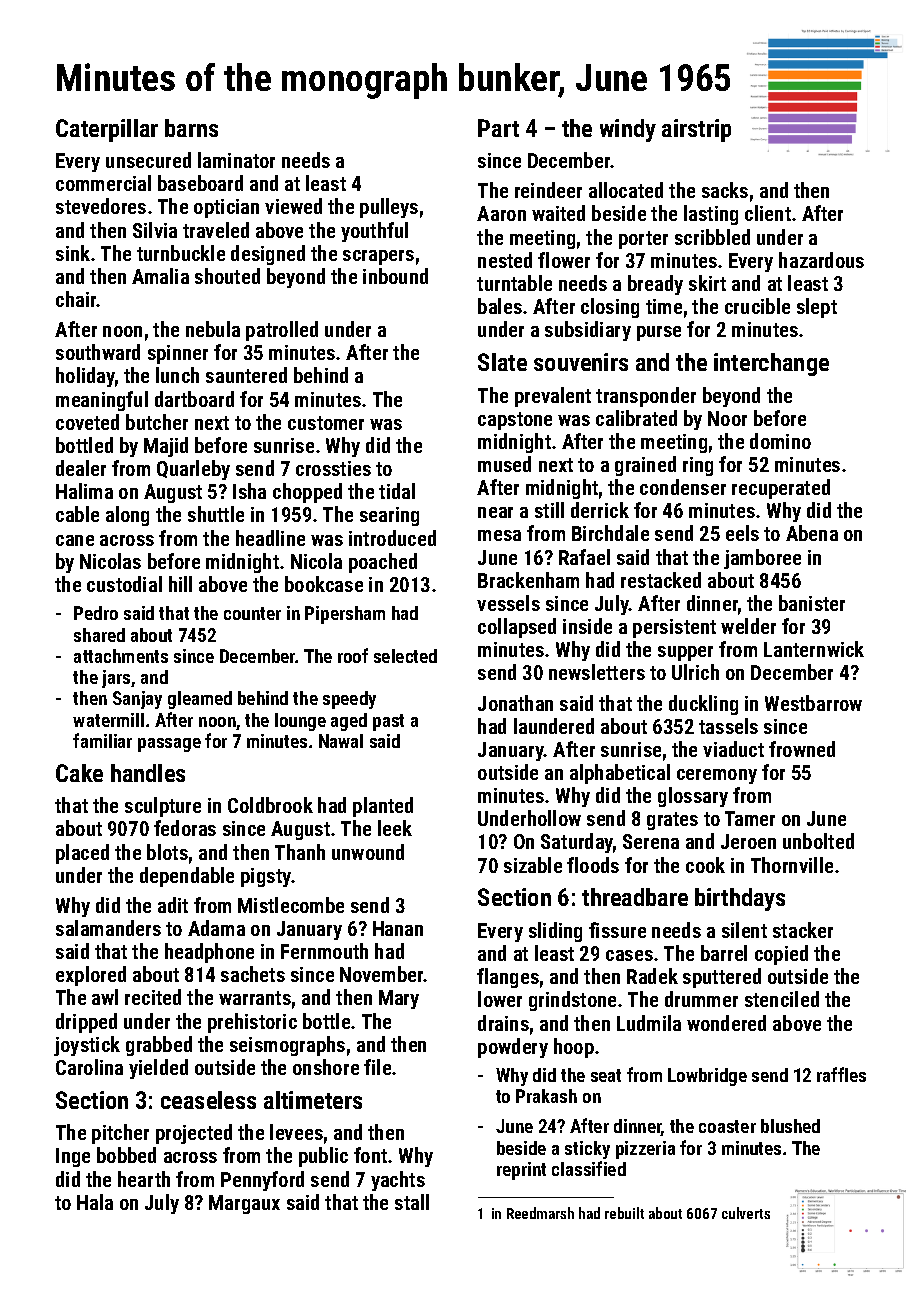  What do you see at coordinates (636, 418) in the screenshot?
I see `calibrated` at bounding box center [636, 418].
